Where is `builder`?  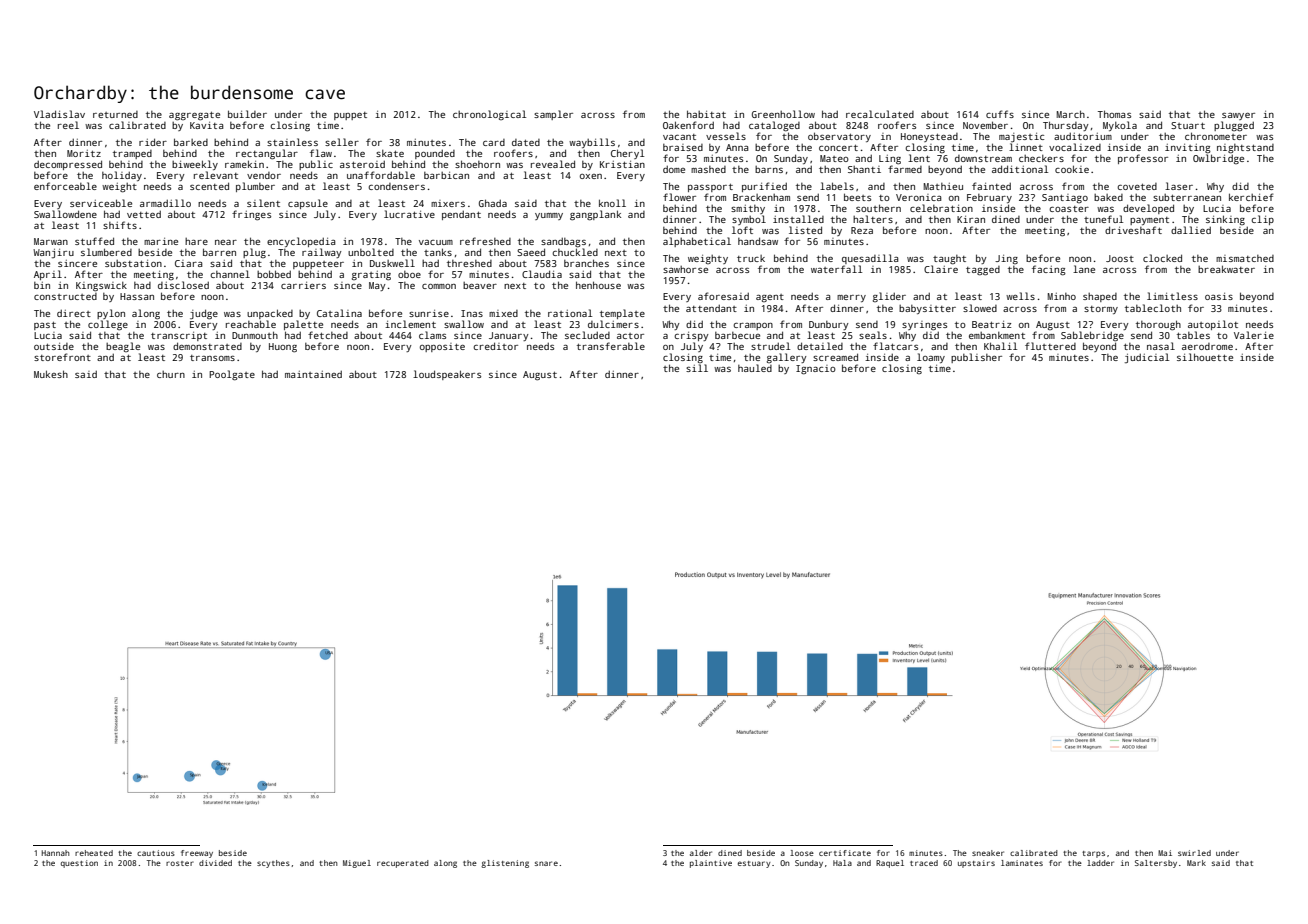
builder is located at coordinates (247, 114).
